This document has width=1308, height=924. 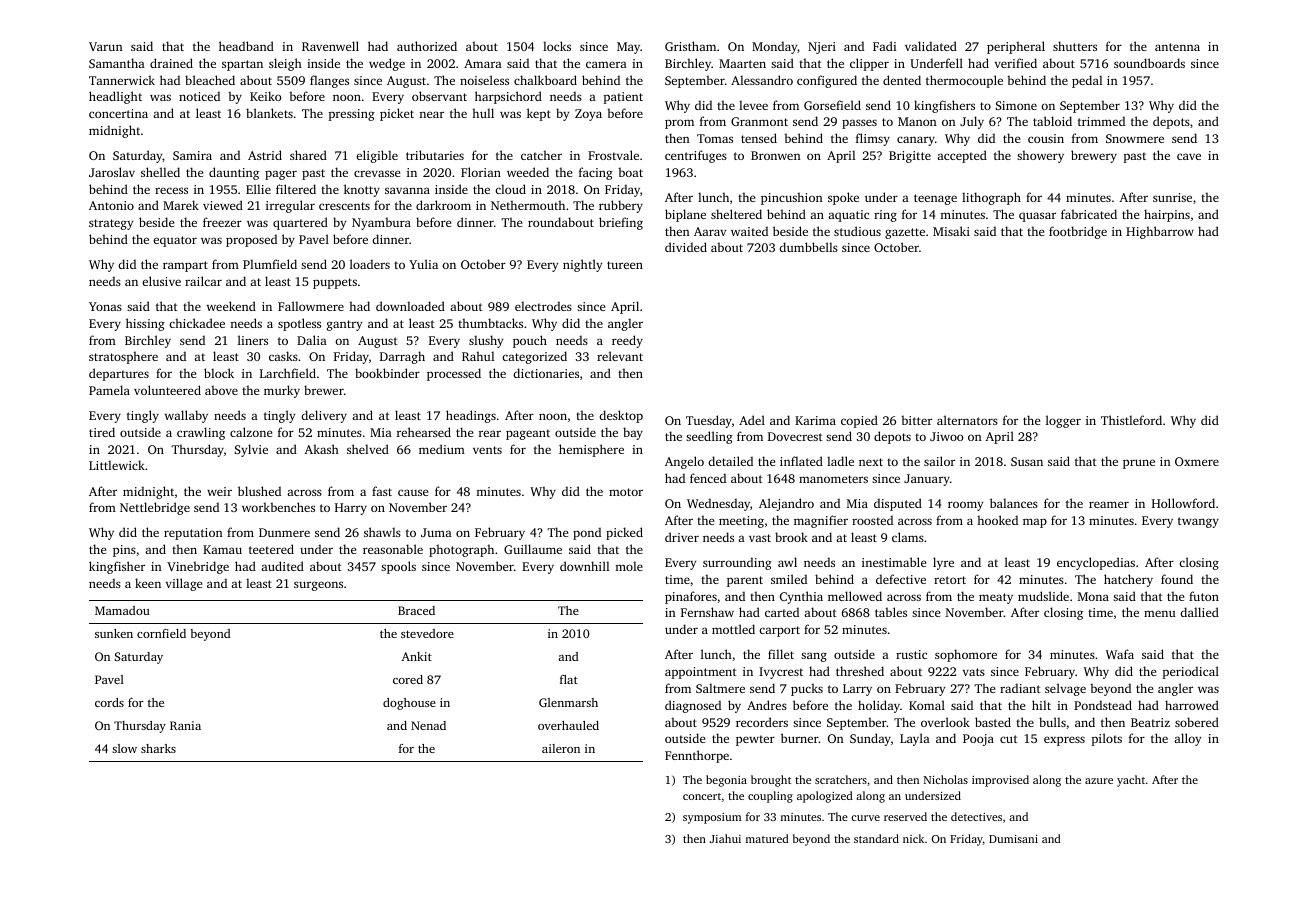 I want to click on locks, so click(x=557, y=46).
